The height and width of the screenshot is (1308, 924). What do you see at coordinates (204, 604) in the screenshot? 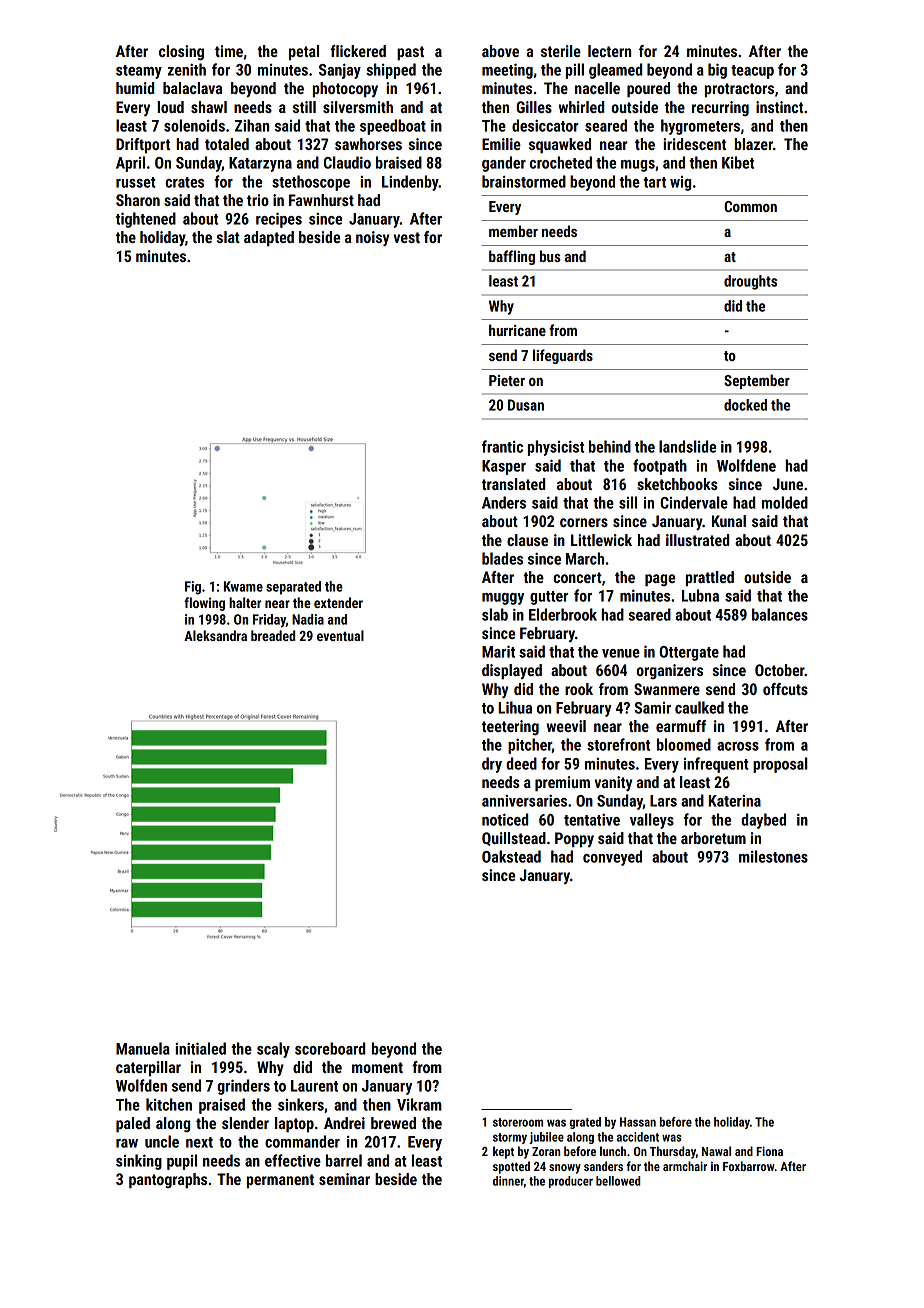
I see `flowing` at bounding box center [204, 604].
